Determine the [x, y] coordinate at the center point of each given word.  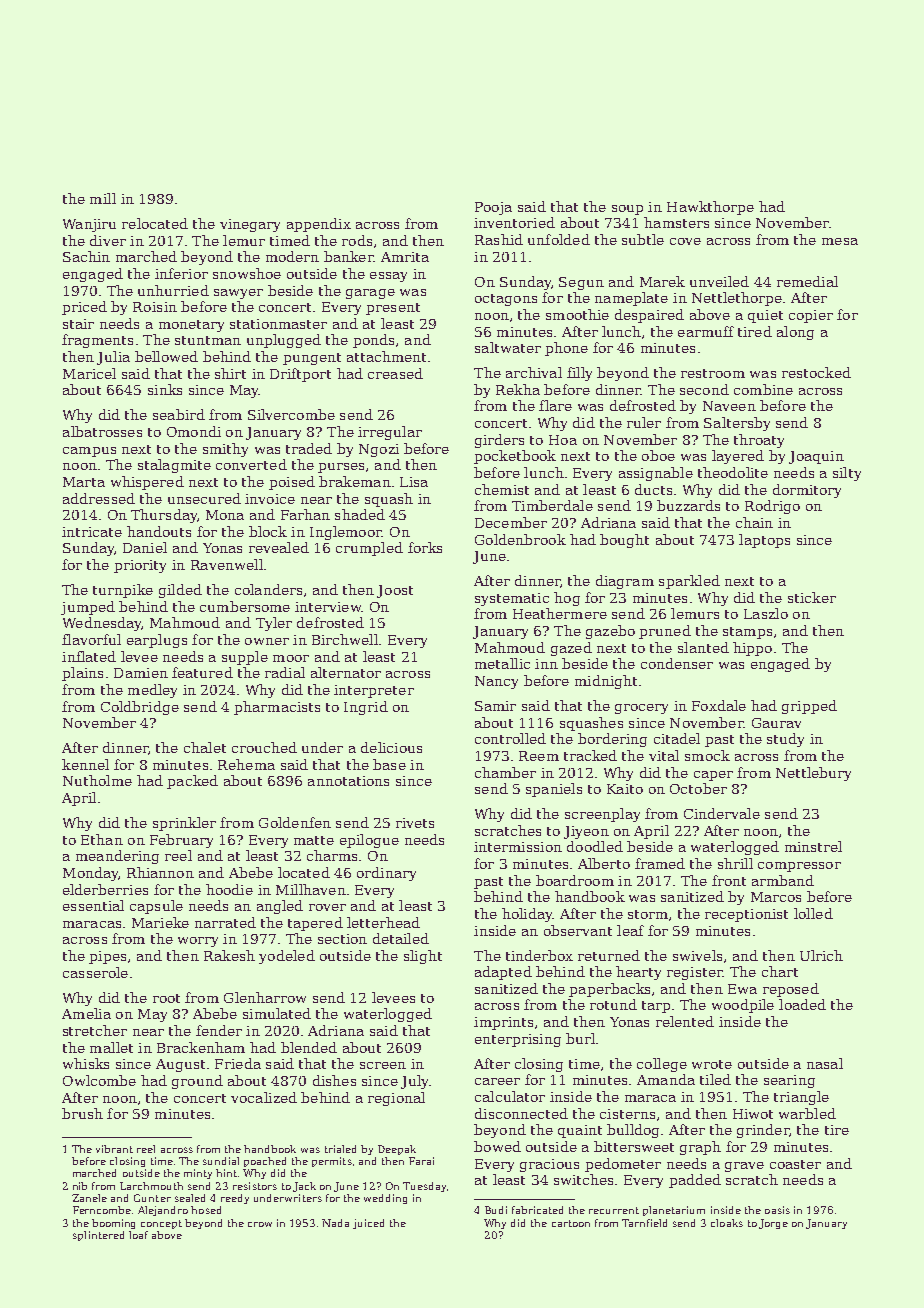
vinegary [250, 225]
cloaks [727, 1223]
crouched [264, 747]
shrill [735, 863]
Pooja [493, 208]
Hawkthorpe [710, 208]
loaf [138, 1235]
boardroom [575, 880]
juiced [368, 1224]
